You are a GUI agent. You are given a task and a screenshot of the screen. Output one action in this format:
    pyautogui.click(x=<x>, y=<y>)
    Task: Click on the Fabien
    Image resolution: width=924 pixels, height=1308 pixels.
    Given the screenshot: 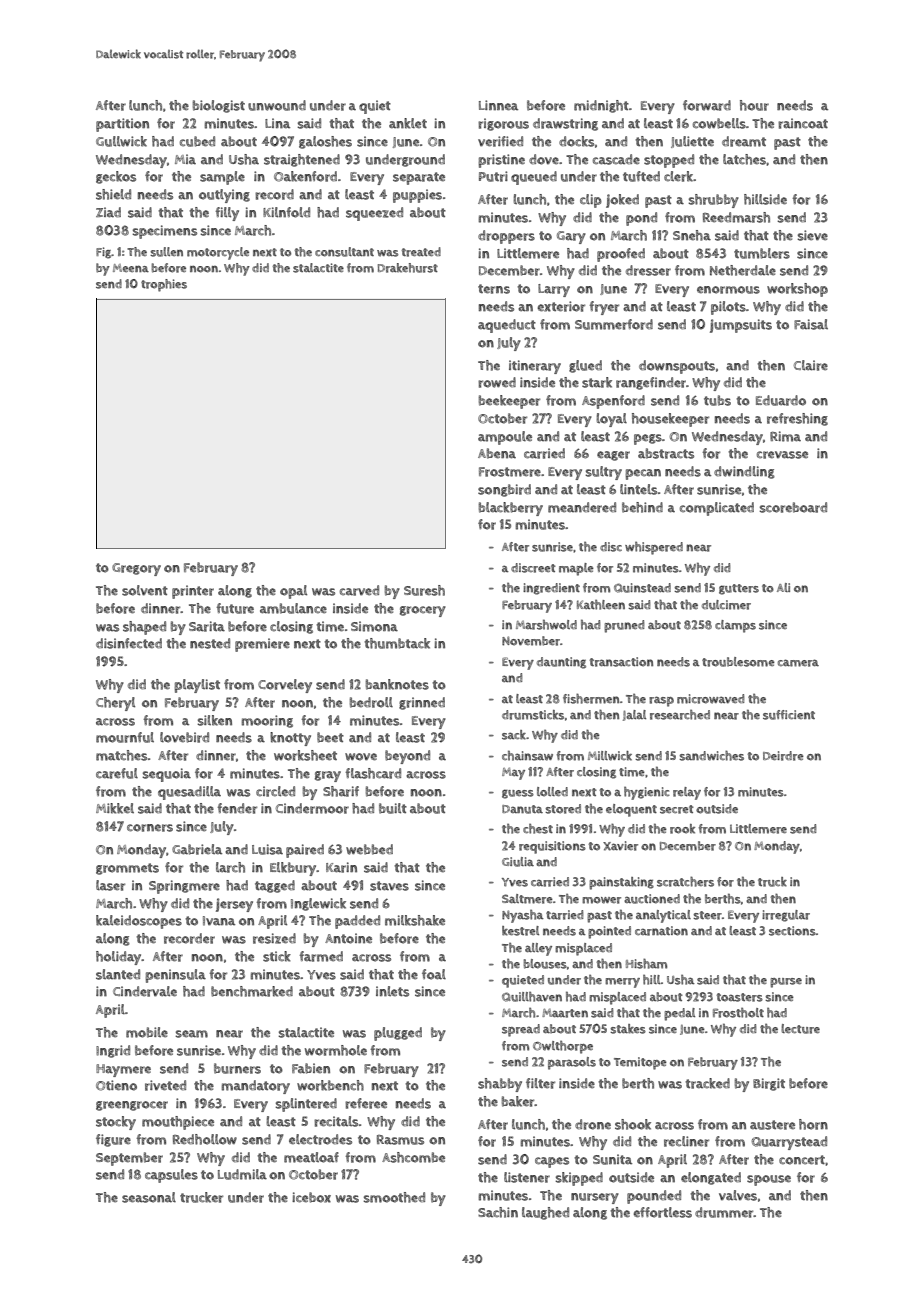 What is the action you would take?
    pyautogui.click(x=311, y=1068)
